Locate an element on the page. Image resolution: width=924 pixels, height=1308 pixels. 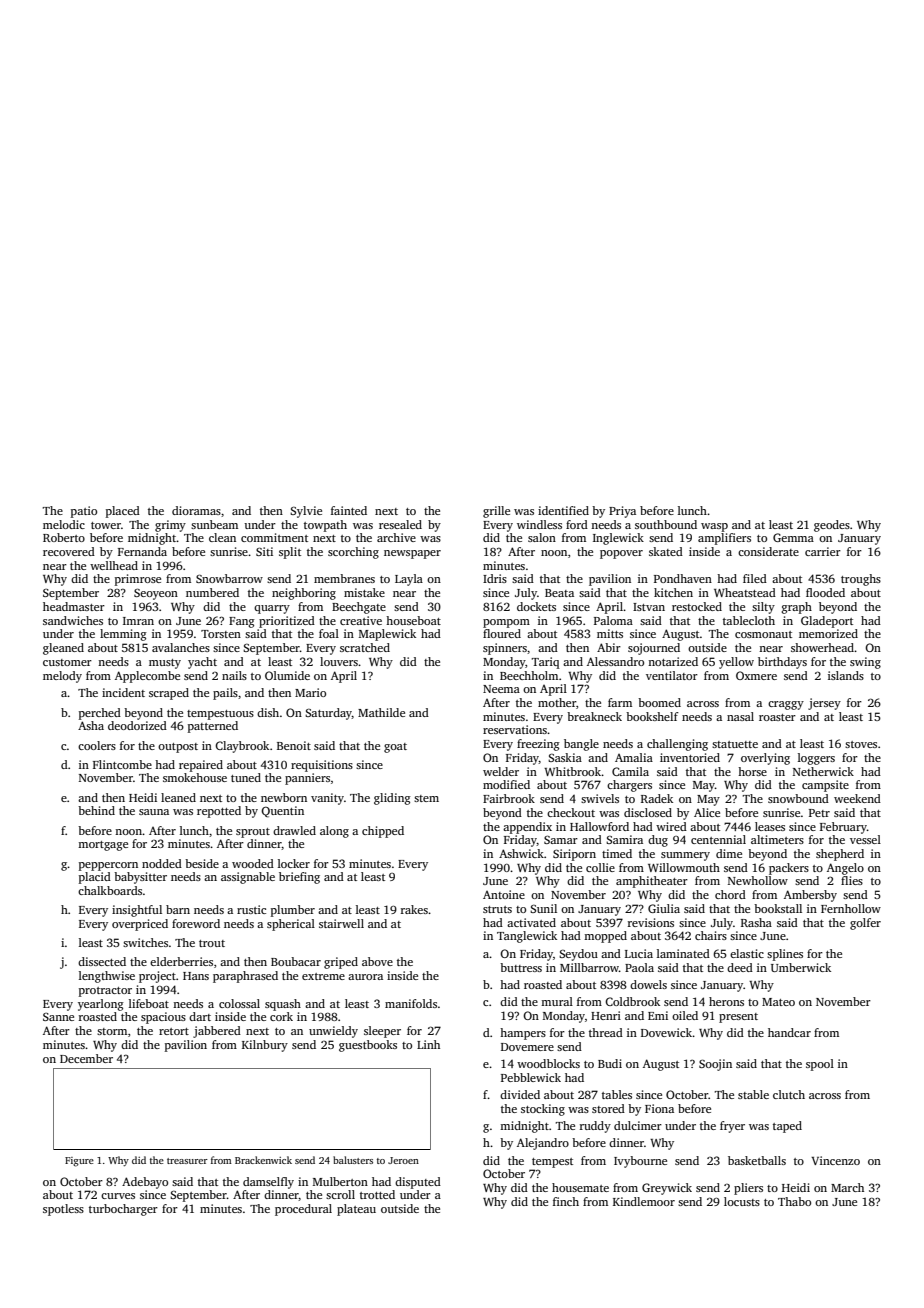
mortgage is located at coordinates (103, 846).
